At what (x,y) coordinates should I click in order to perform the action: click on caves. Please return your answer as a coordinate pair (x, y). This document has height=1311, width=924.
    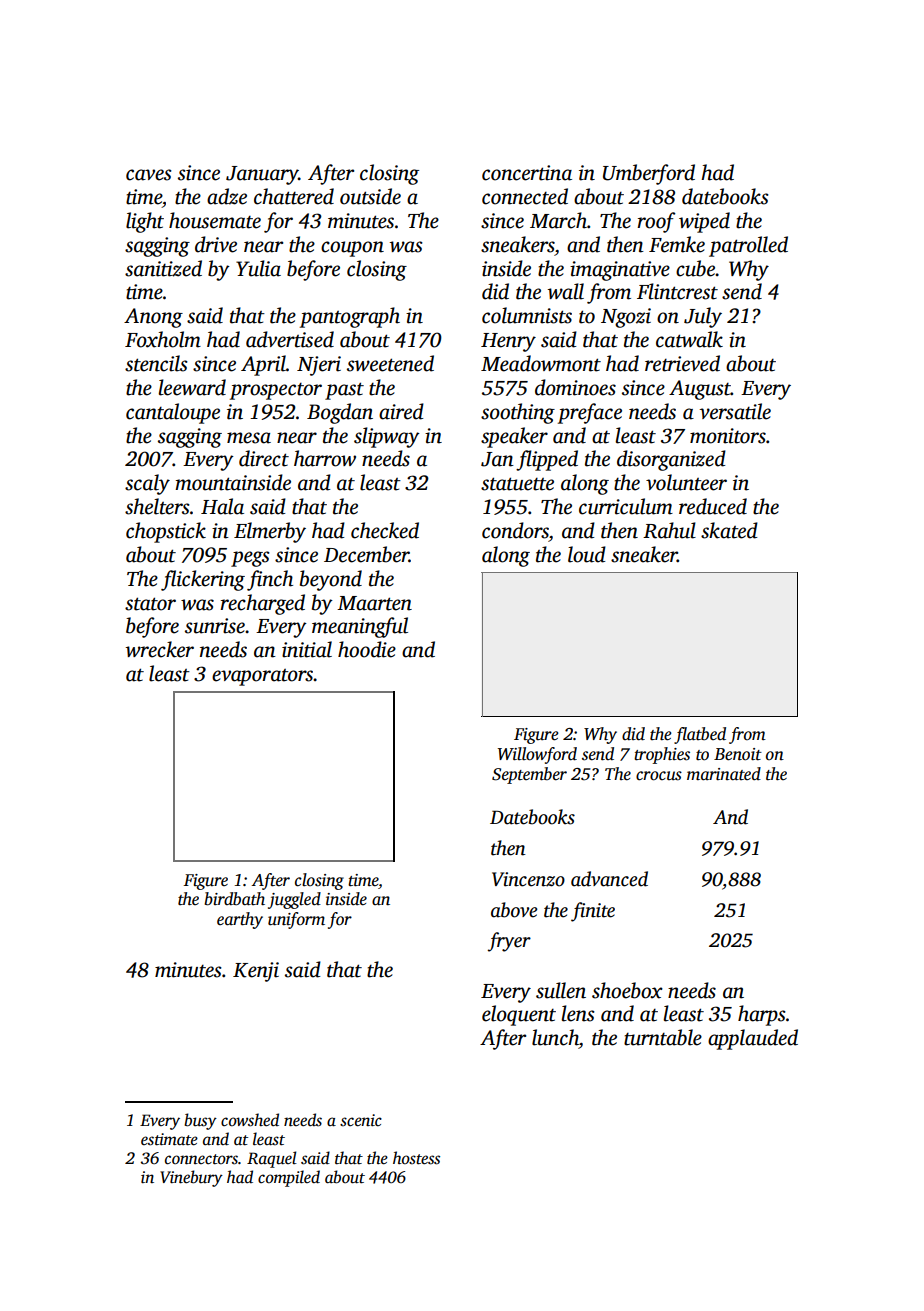
    Looking at the image, I should click on (149, 175).
